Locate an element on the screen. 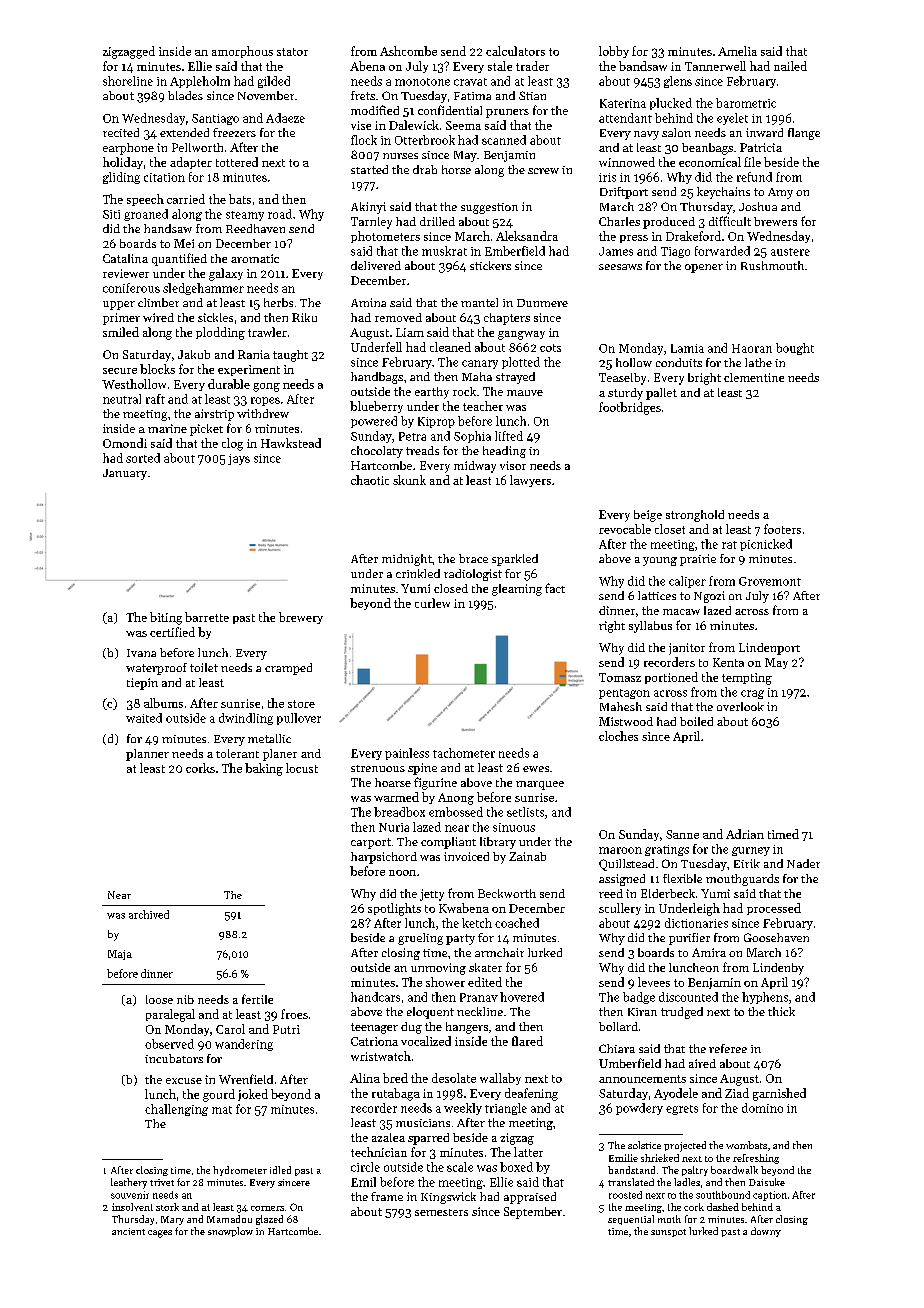 This screenshot has width=924, height=1308. Grovemont is located at coordinates (770, 581).
